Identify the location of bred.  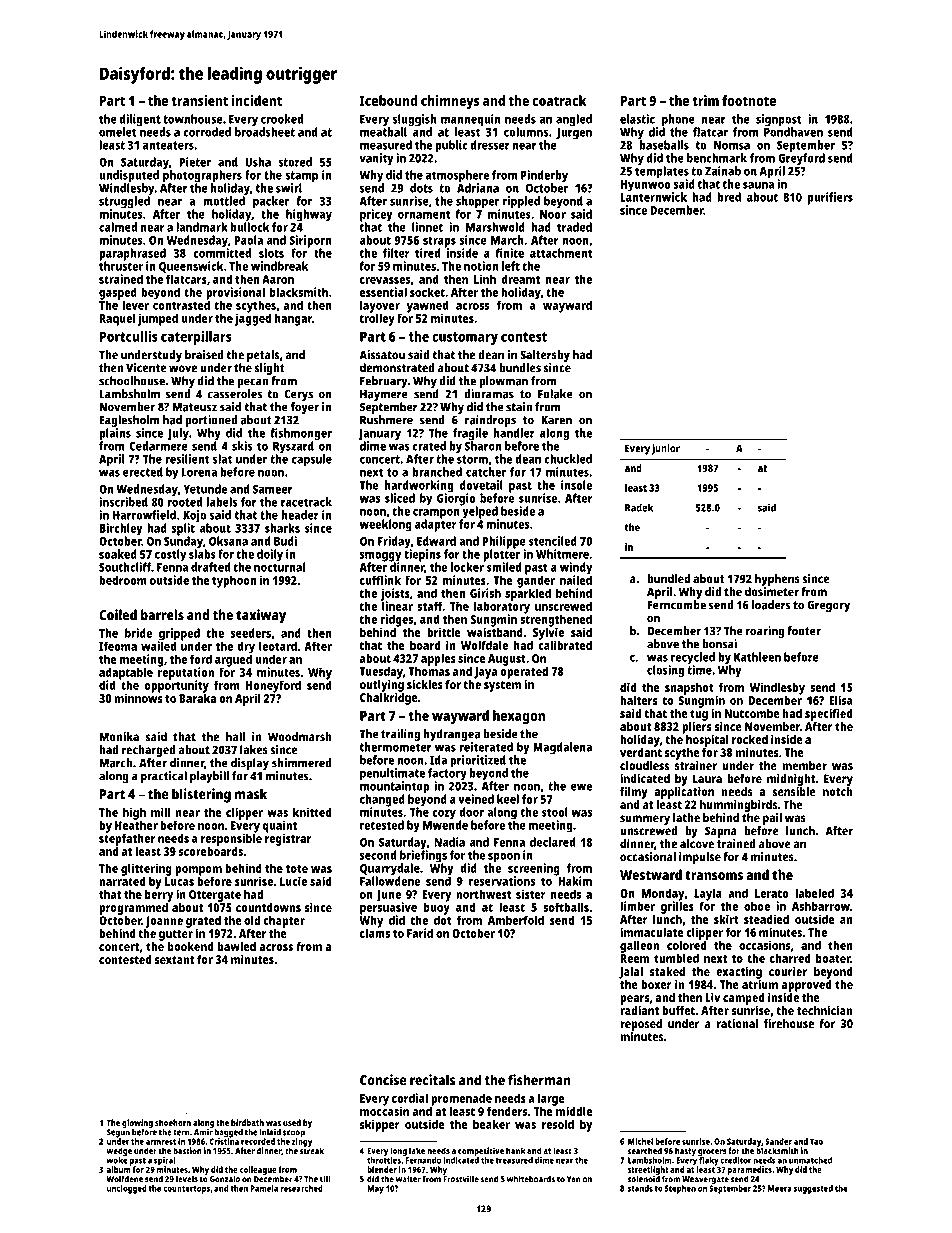
(729, 197).
